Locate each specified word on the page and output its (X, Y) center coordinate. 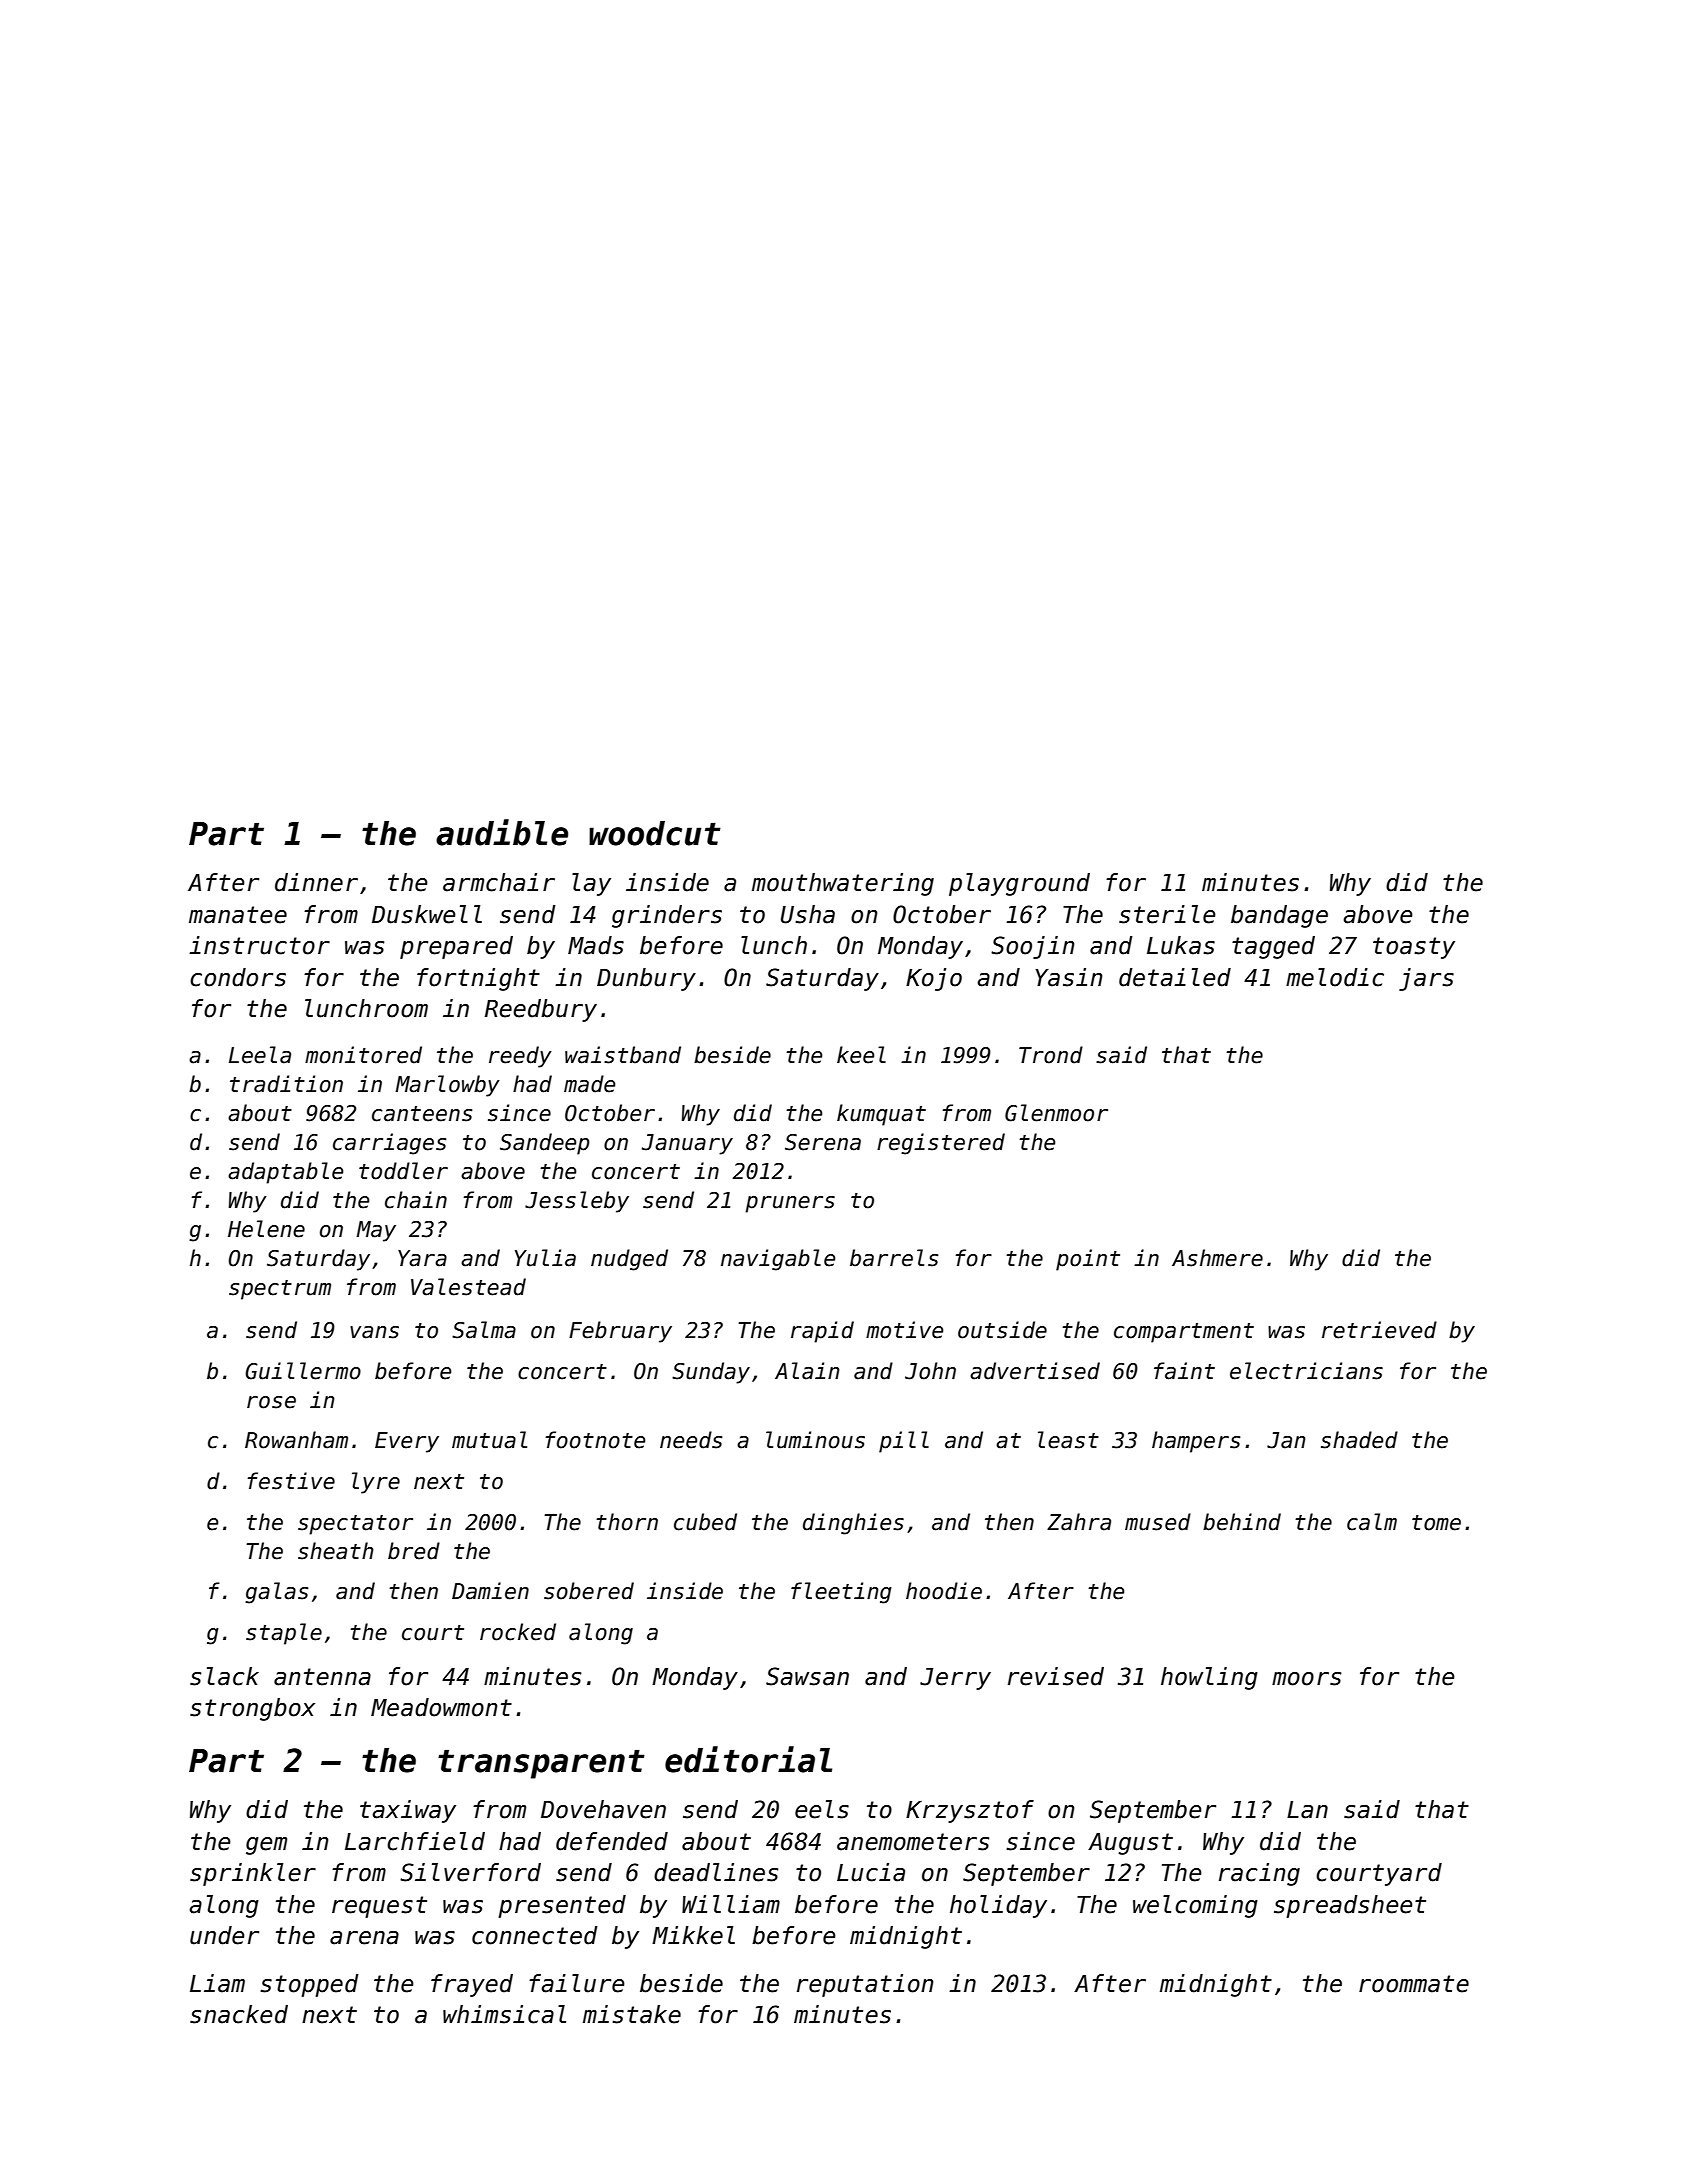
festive (291, 1481)
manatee (238, 915)
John (930, 1371)
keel (861, 1055)
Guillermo (303, 1371)
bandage (1279, 916)
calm (1372, 1522)
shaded (1359, 1440)
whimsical (504, 2014)
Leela (260, 1055)
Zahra (1079, 1522)
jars (1426, 979)
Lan (1307, 1810)
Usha (808, 914)
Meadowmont (441, 1707)
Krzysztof (970, 1811)
